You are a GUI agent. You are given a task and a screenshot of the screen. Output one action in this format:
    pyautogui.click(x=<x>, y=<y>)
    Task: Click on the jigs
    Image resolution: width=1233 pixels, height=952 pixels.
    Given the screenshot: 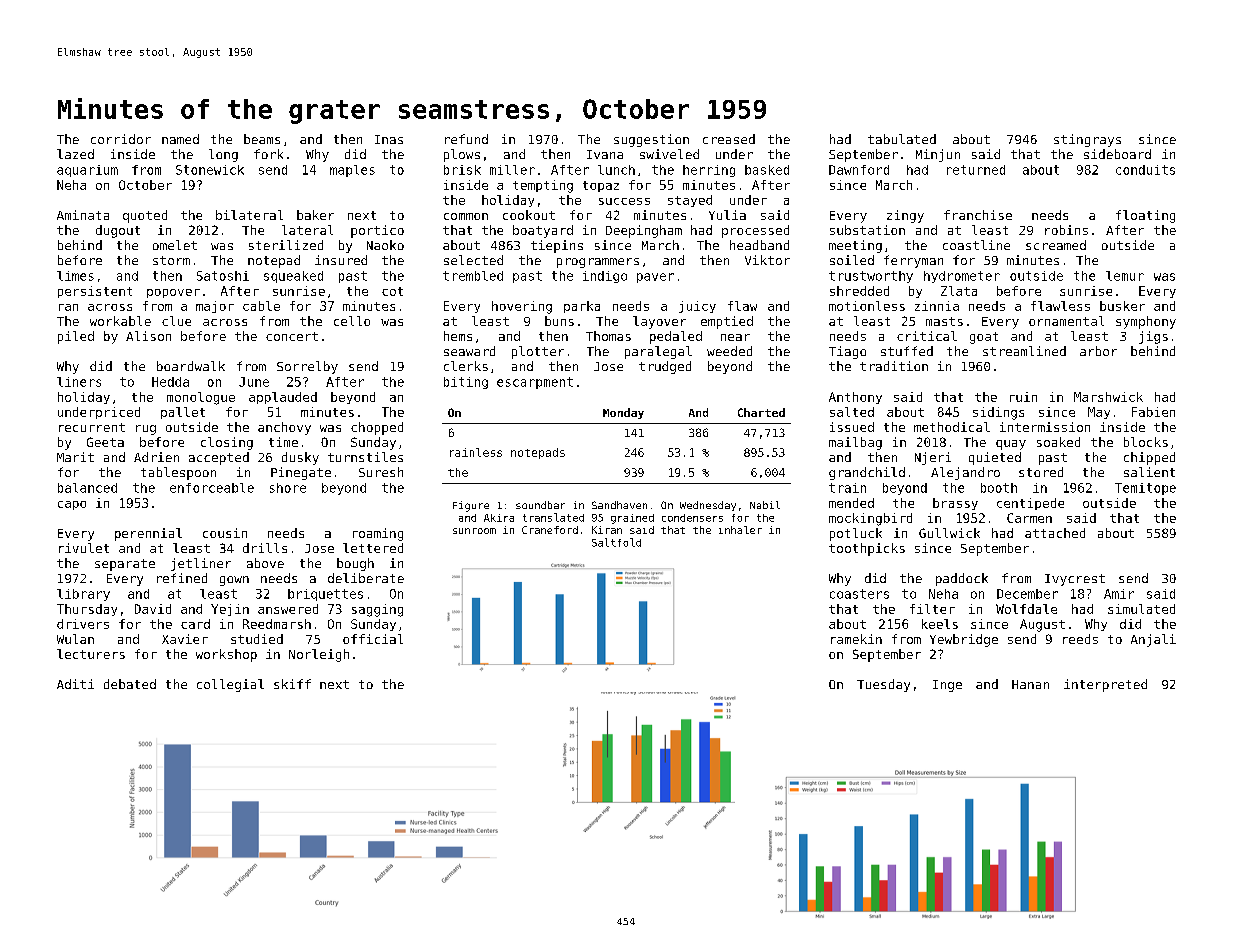 What is the action you would take?
    pyautogui.click(x=1153, y=337)
